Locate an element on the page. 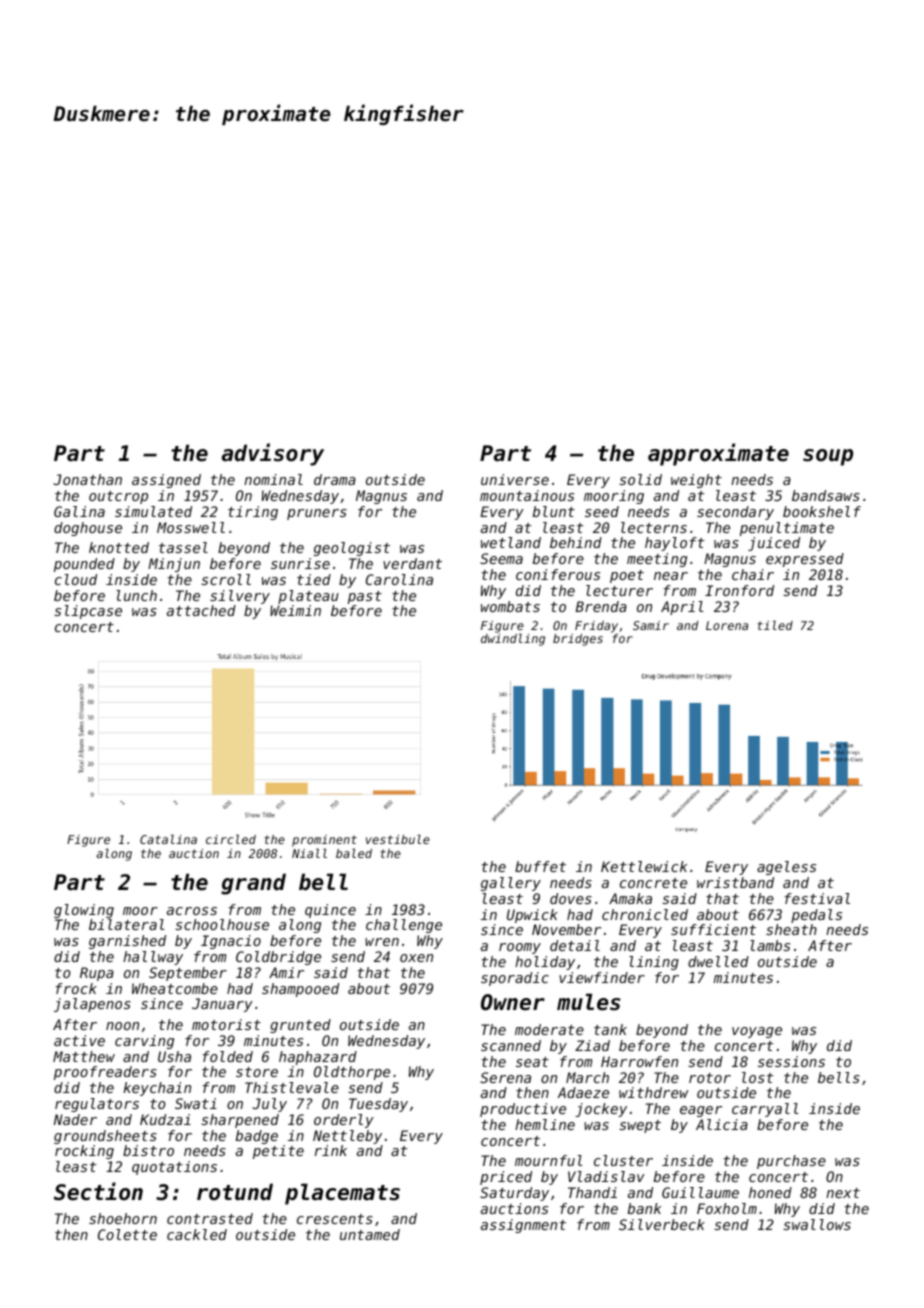 Image resolution: width=924 pixels, height=1308 pixels. Jonathan is located at coordinates (88, 479).
